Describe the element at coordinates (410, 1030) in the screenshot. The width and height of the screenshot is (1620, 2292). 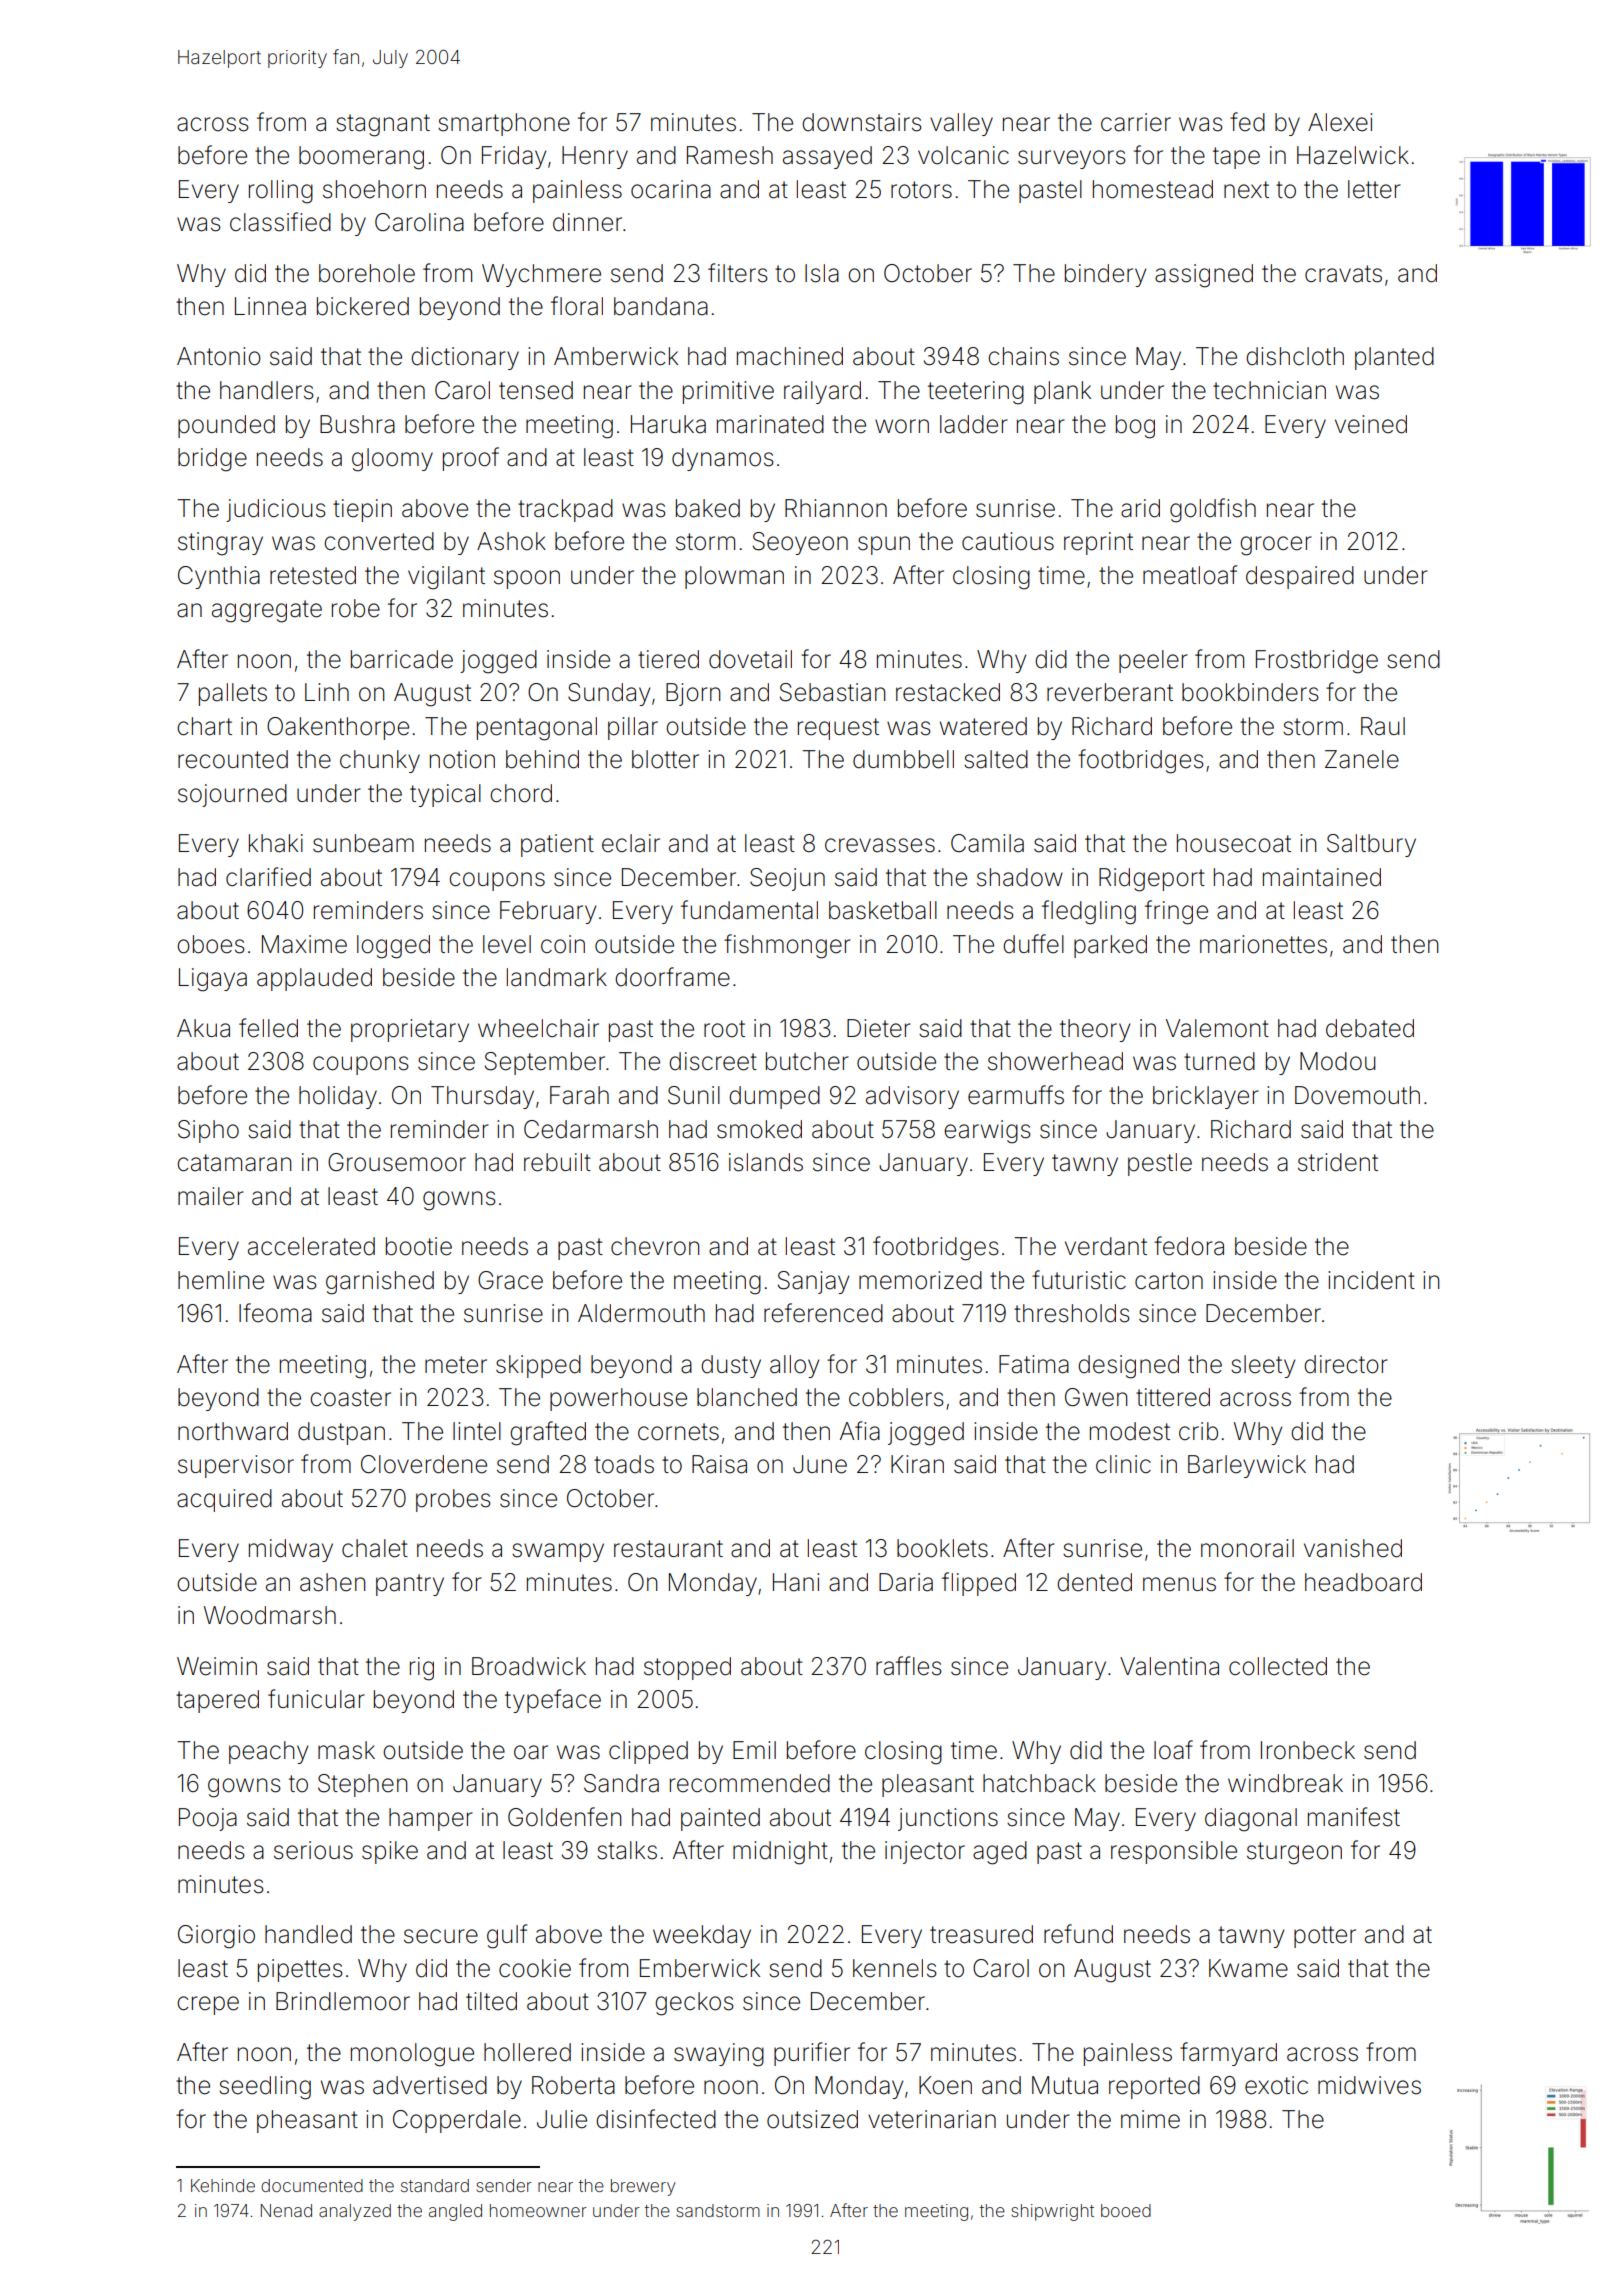
I see `proprietary` at that location.
